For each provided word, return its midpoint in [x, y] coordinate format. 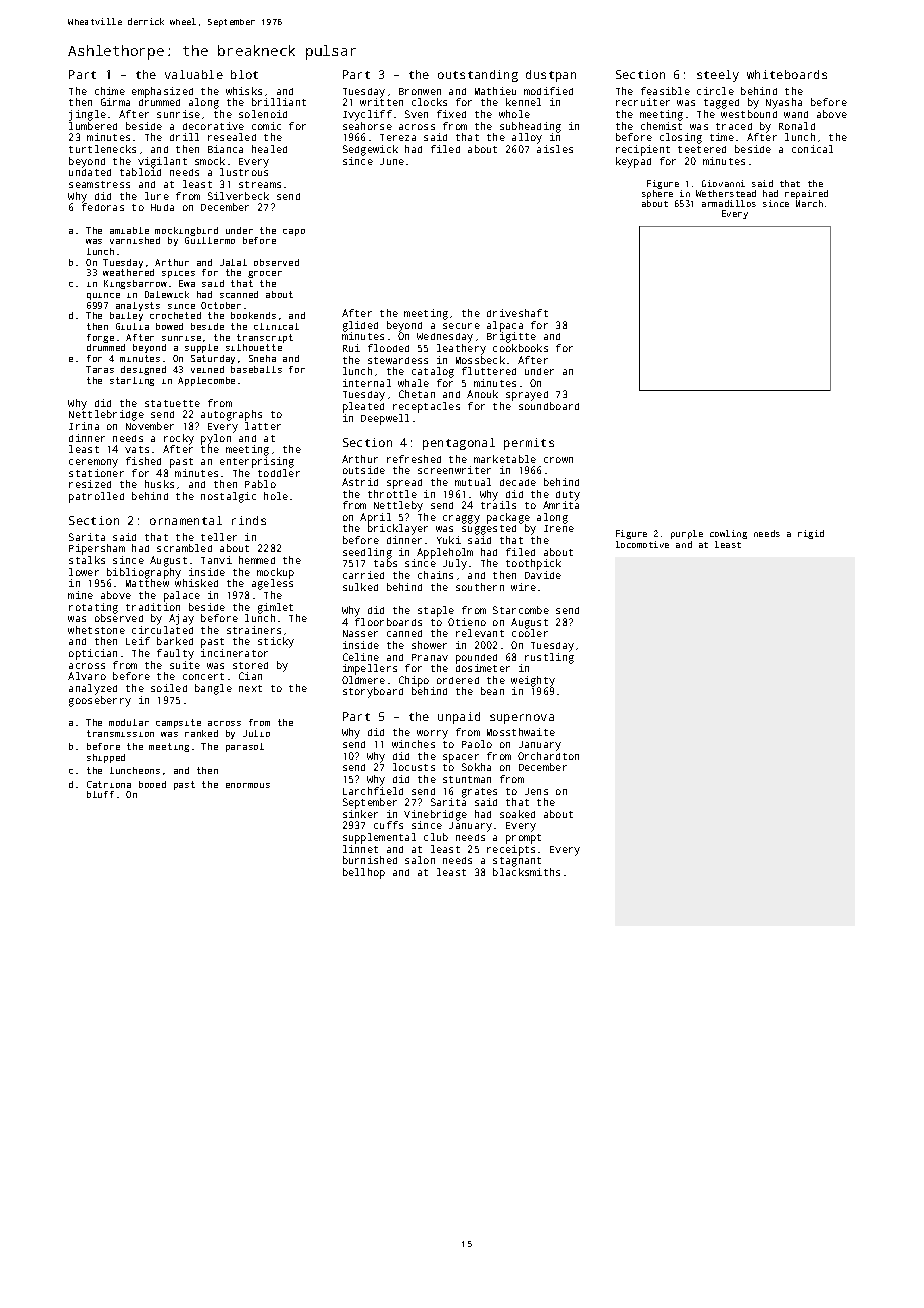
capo [294, 232]
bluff [100, 794]
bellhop [364, 873]
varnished [135, 240]
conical [812, 149]
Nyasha [784, 103]
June [392, 161]
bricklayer [398, 529]
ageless [272, 584]
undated [90, 172]
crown [558, 460]
